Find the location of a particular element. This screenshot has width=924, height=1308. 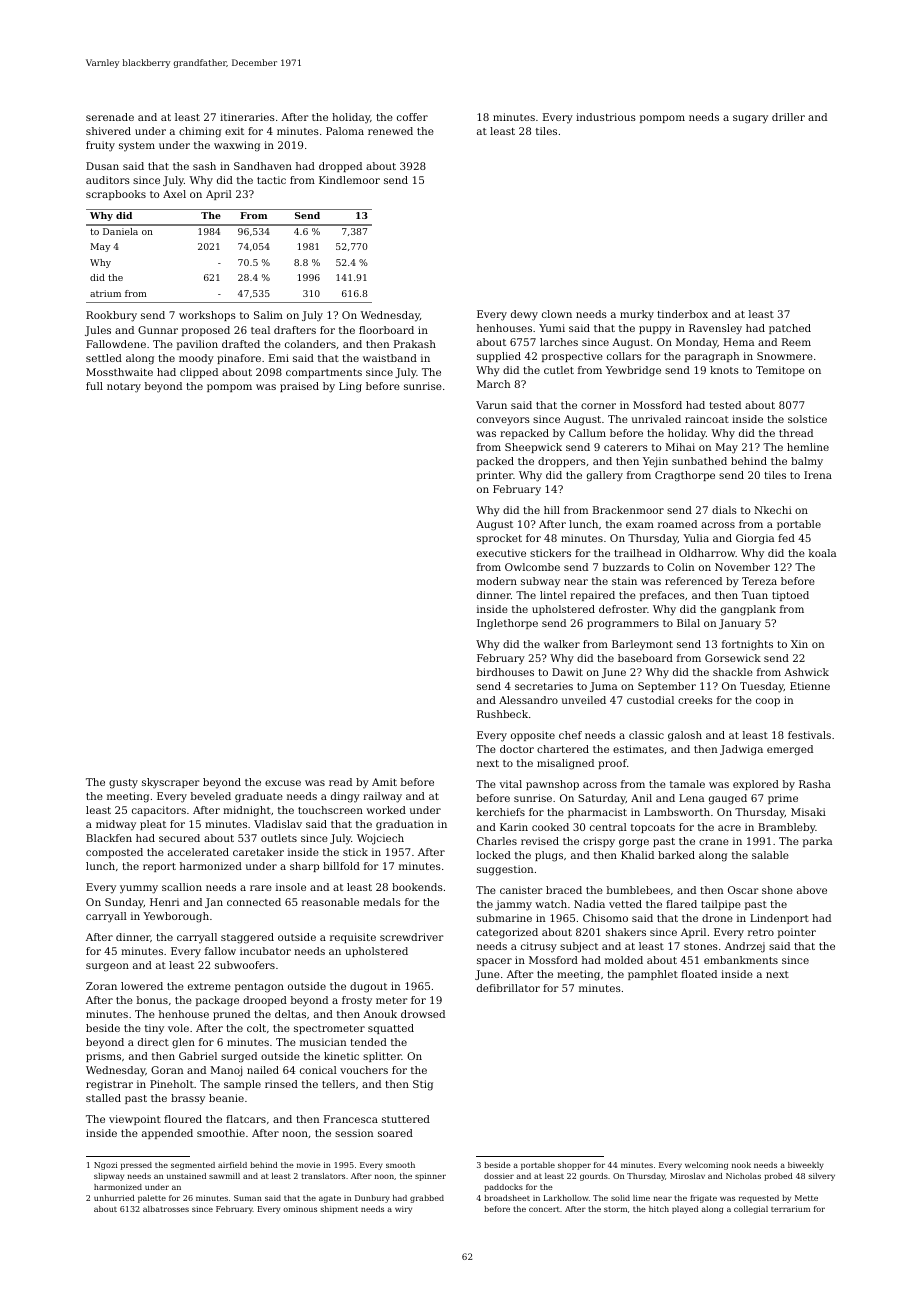

driller is located at coordinates (788, 117).
